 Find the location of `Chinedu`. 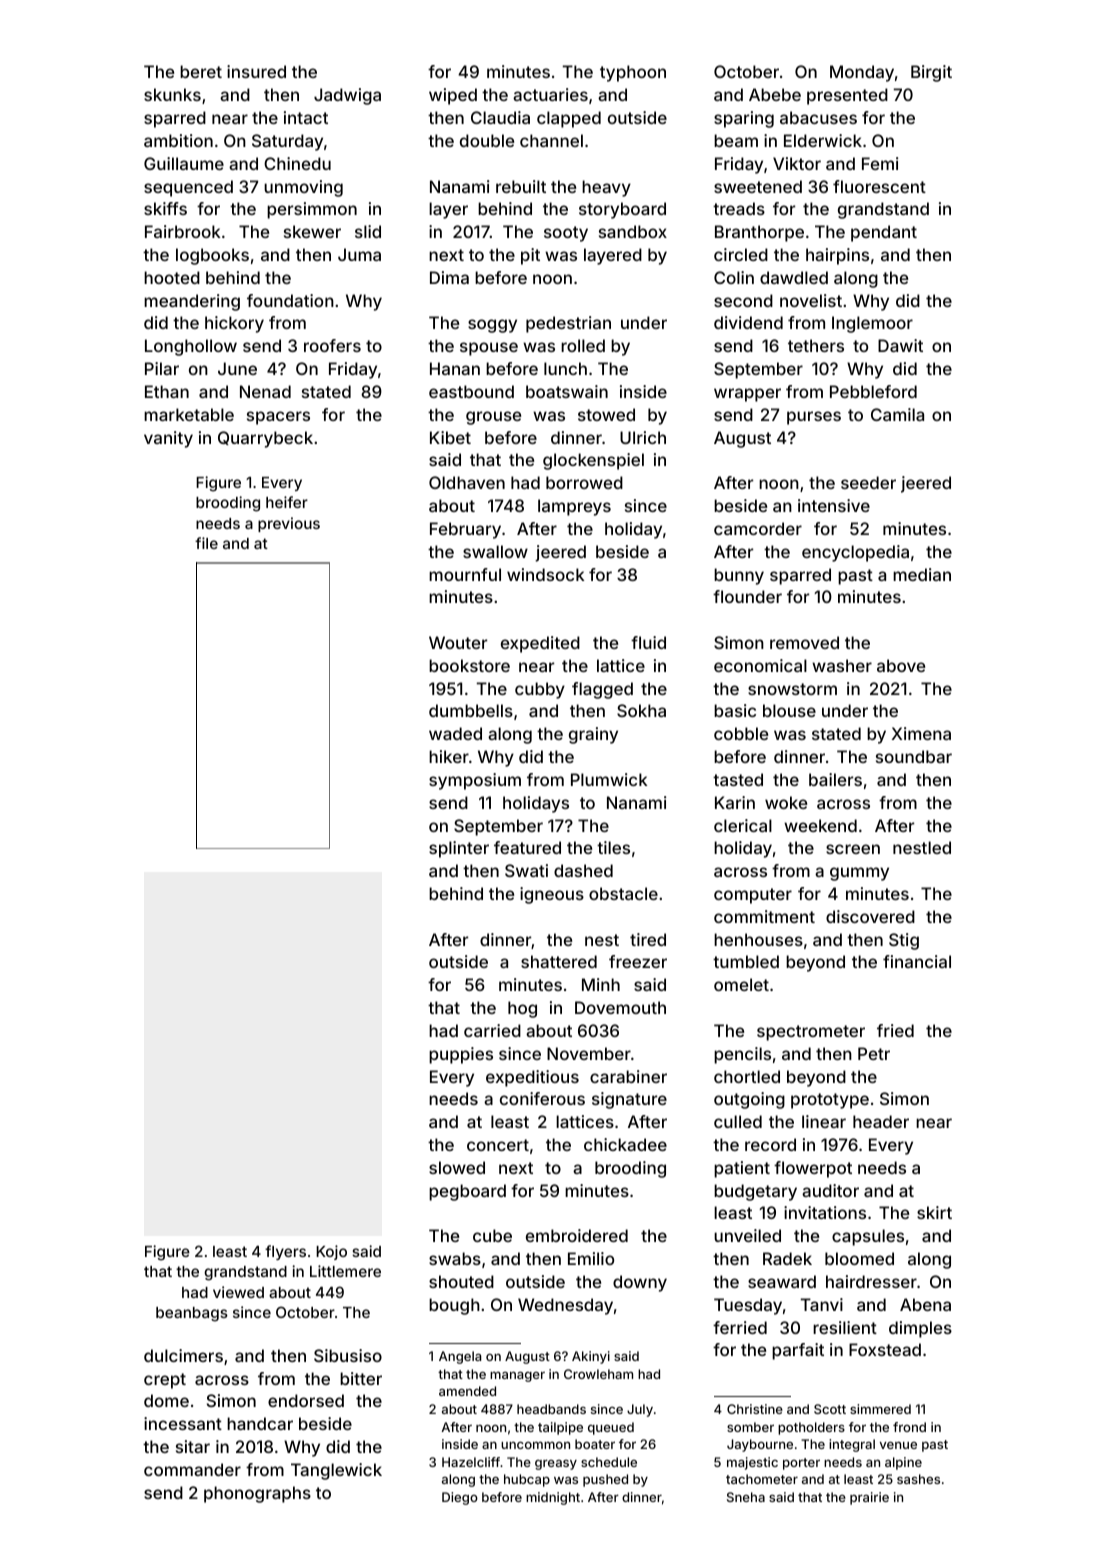

Chinedu is located at coordinates (297, 163).
